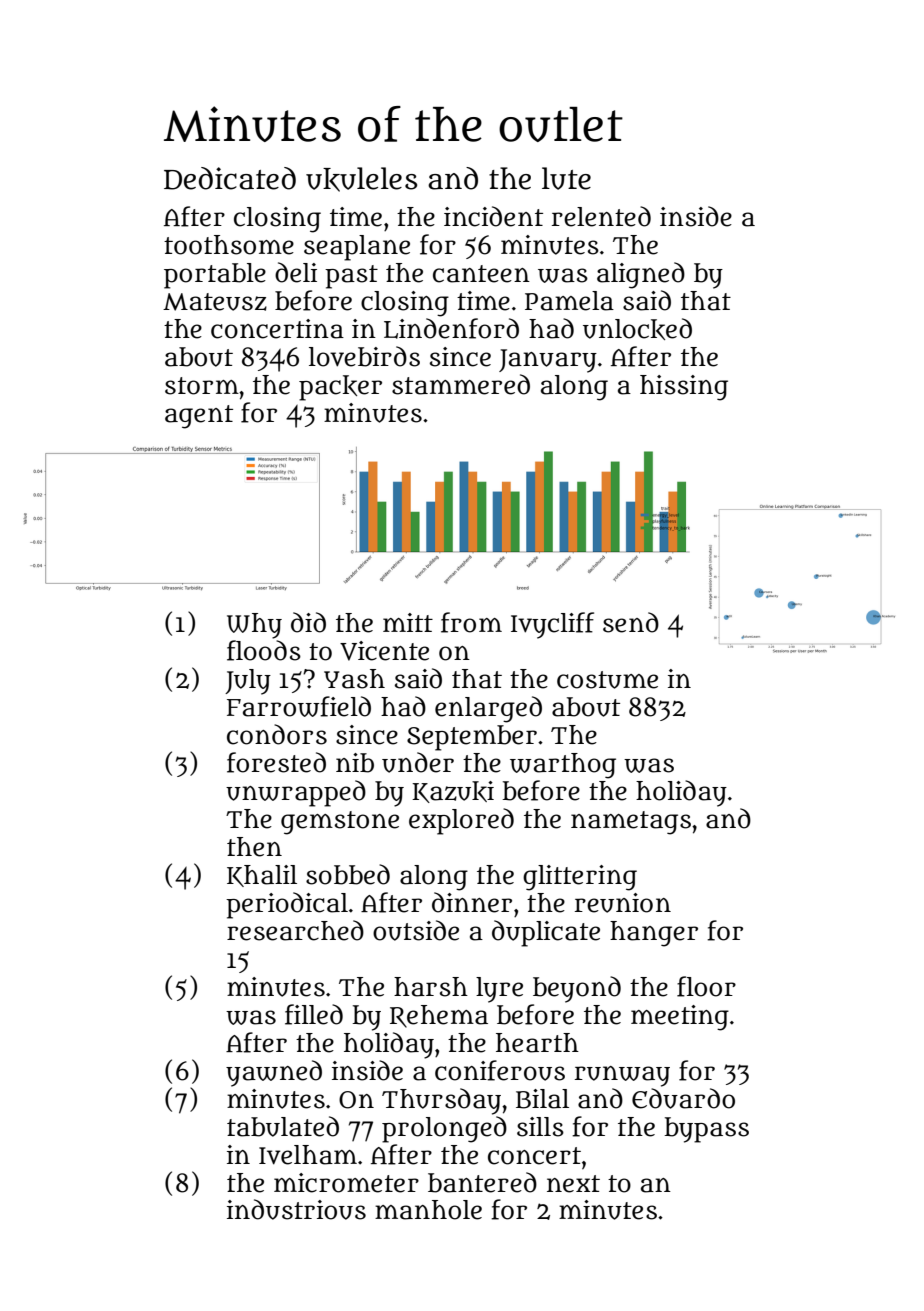 The width and height of the document is (924, 1311). I want to click on mitt, so click(408, 622).
